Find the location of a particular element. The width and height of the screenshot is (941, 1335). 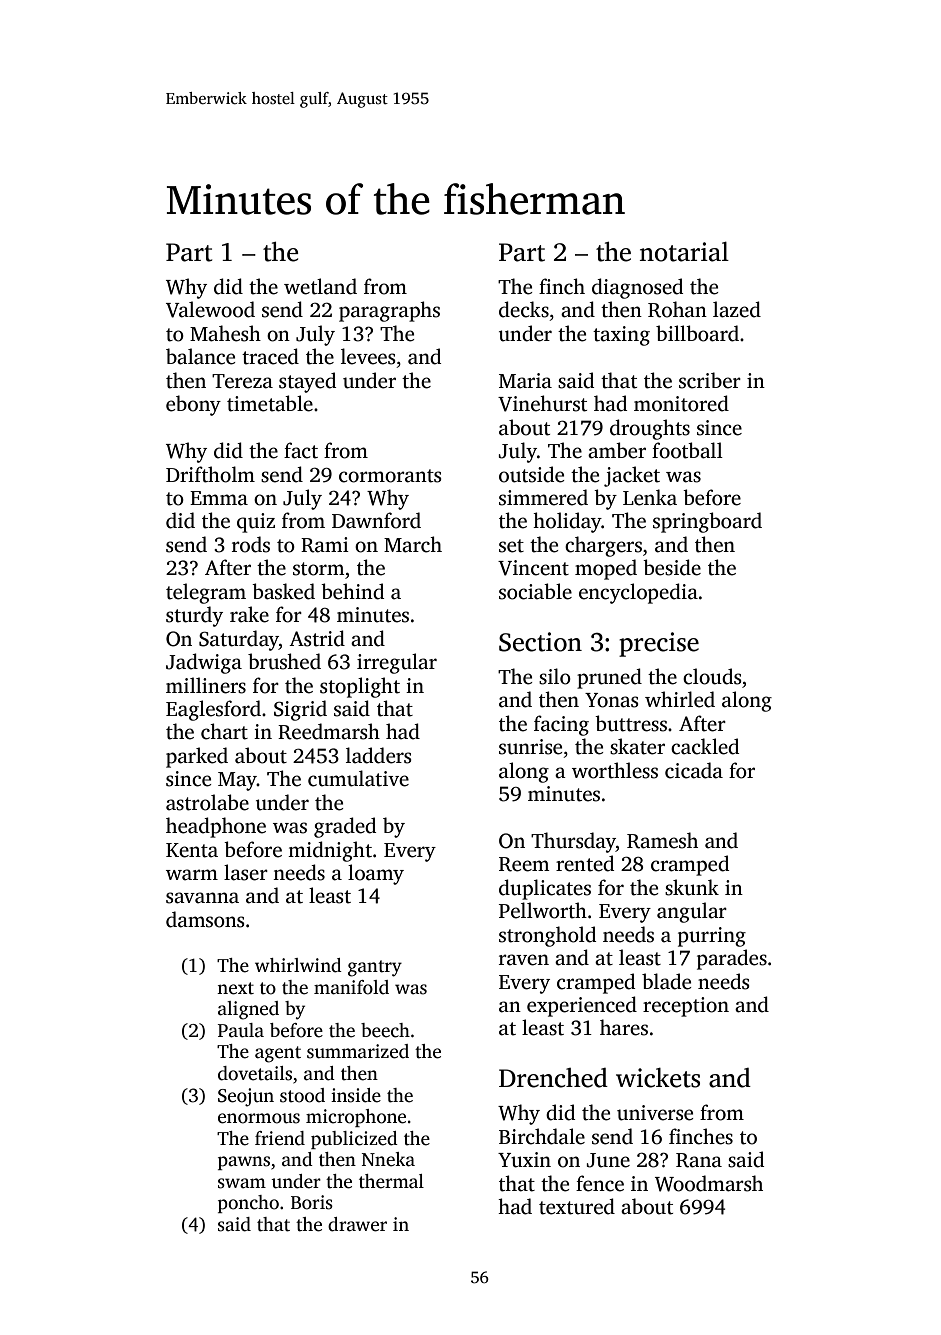

skunk is located at coordinates (692, 887).
